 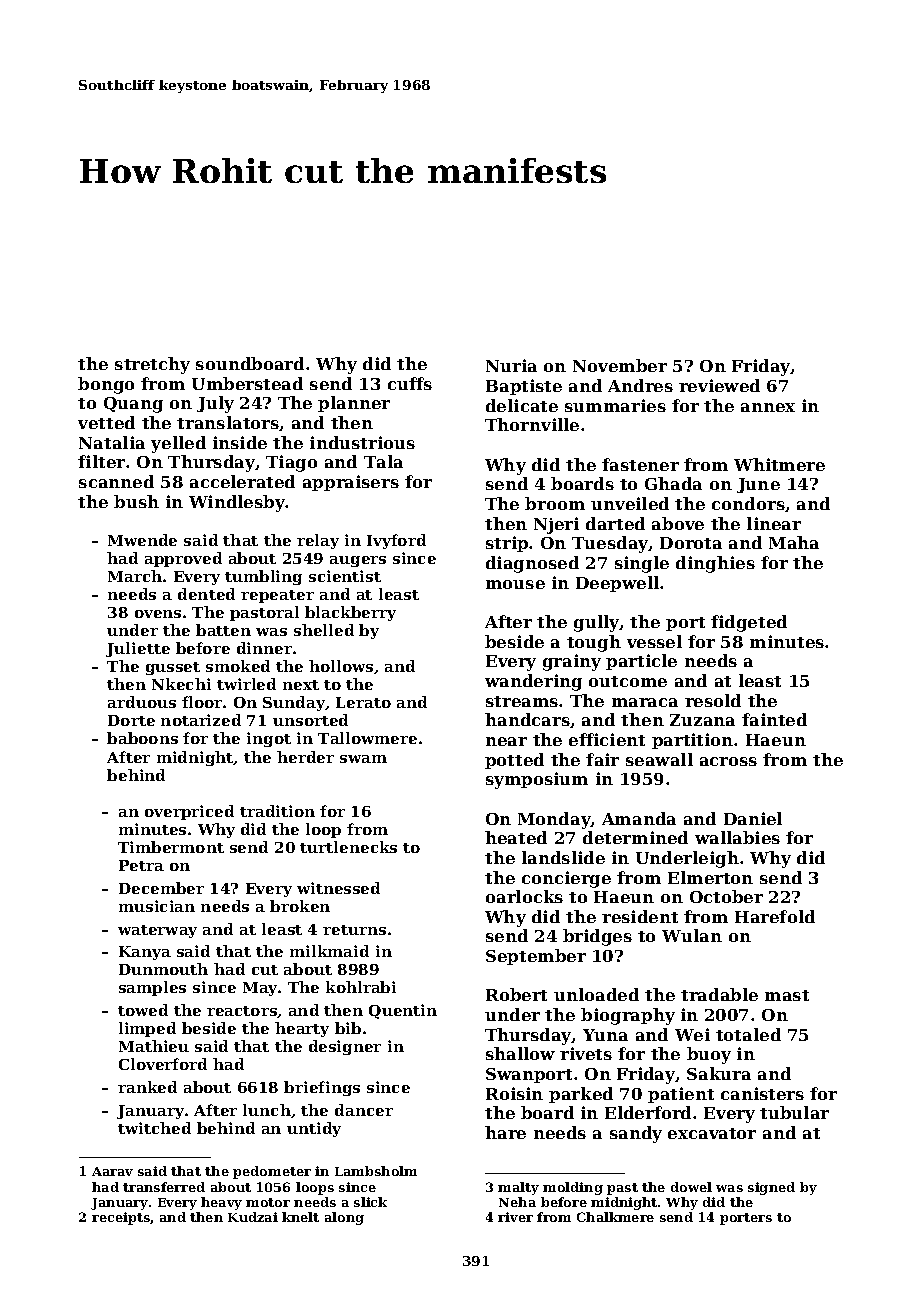 I want to click on gully, so click(x=597, y=623).
